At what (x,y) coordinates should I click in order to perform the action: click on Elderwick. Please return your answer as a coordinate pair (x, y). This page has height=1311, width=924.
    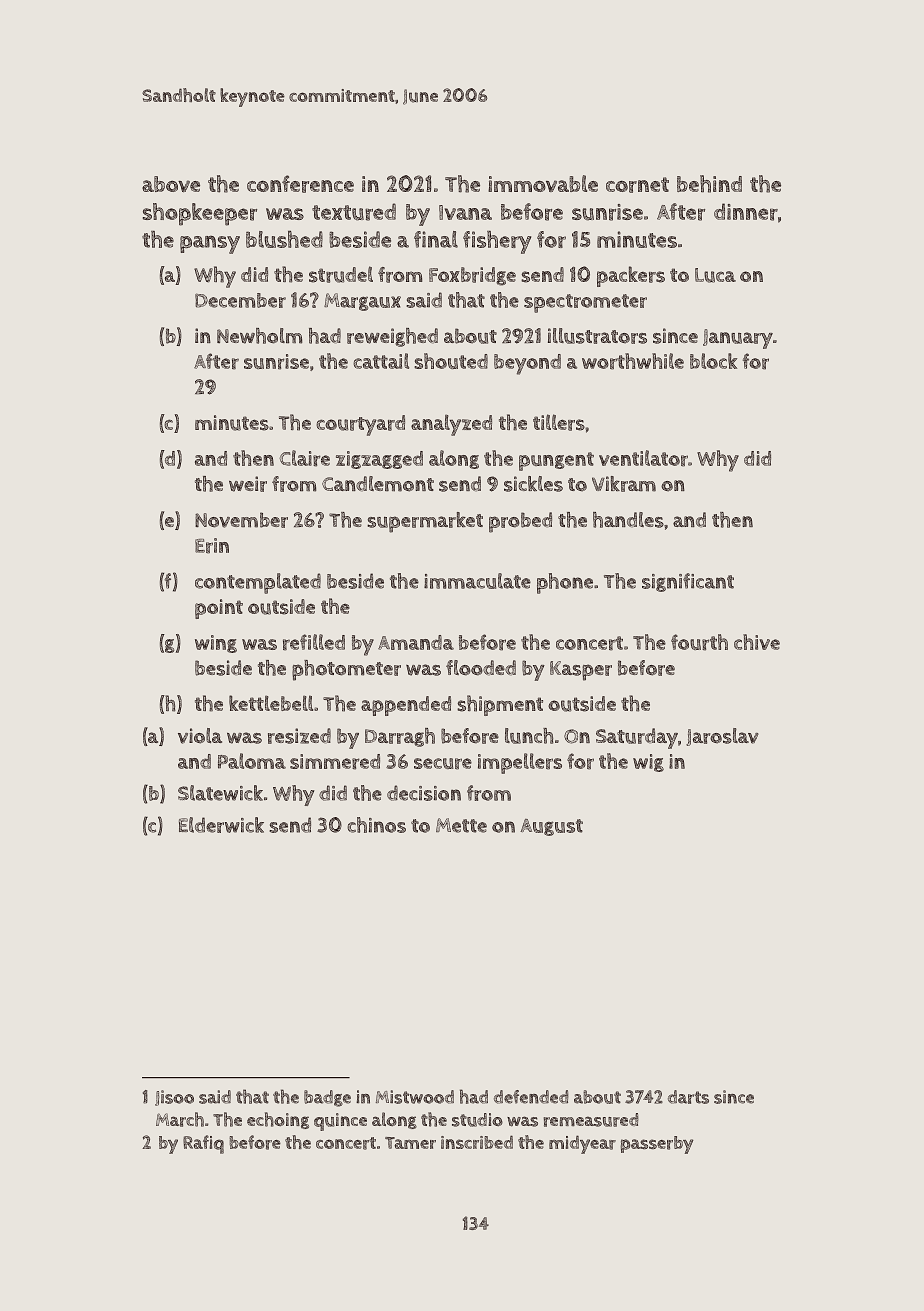
    Looking at the image, I should click on (221, 825).
